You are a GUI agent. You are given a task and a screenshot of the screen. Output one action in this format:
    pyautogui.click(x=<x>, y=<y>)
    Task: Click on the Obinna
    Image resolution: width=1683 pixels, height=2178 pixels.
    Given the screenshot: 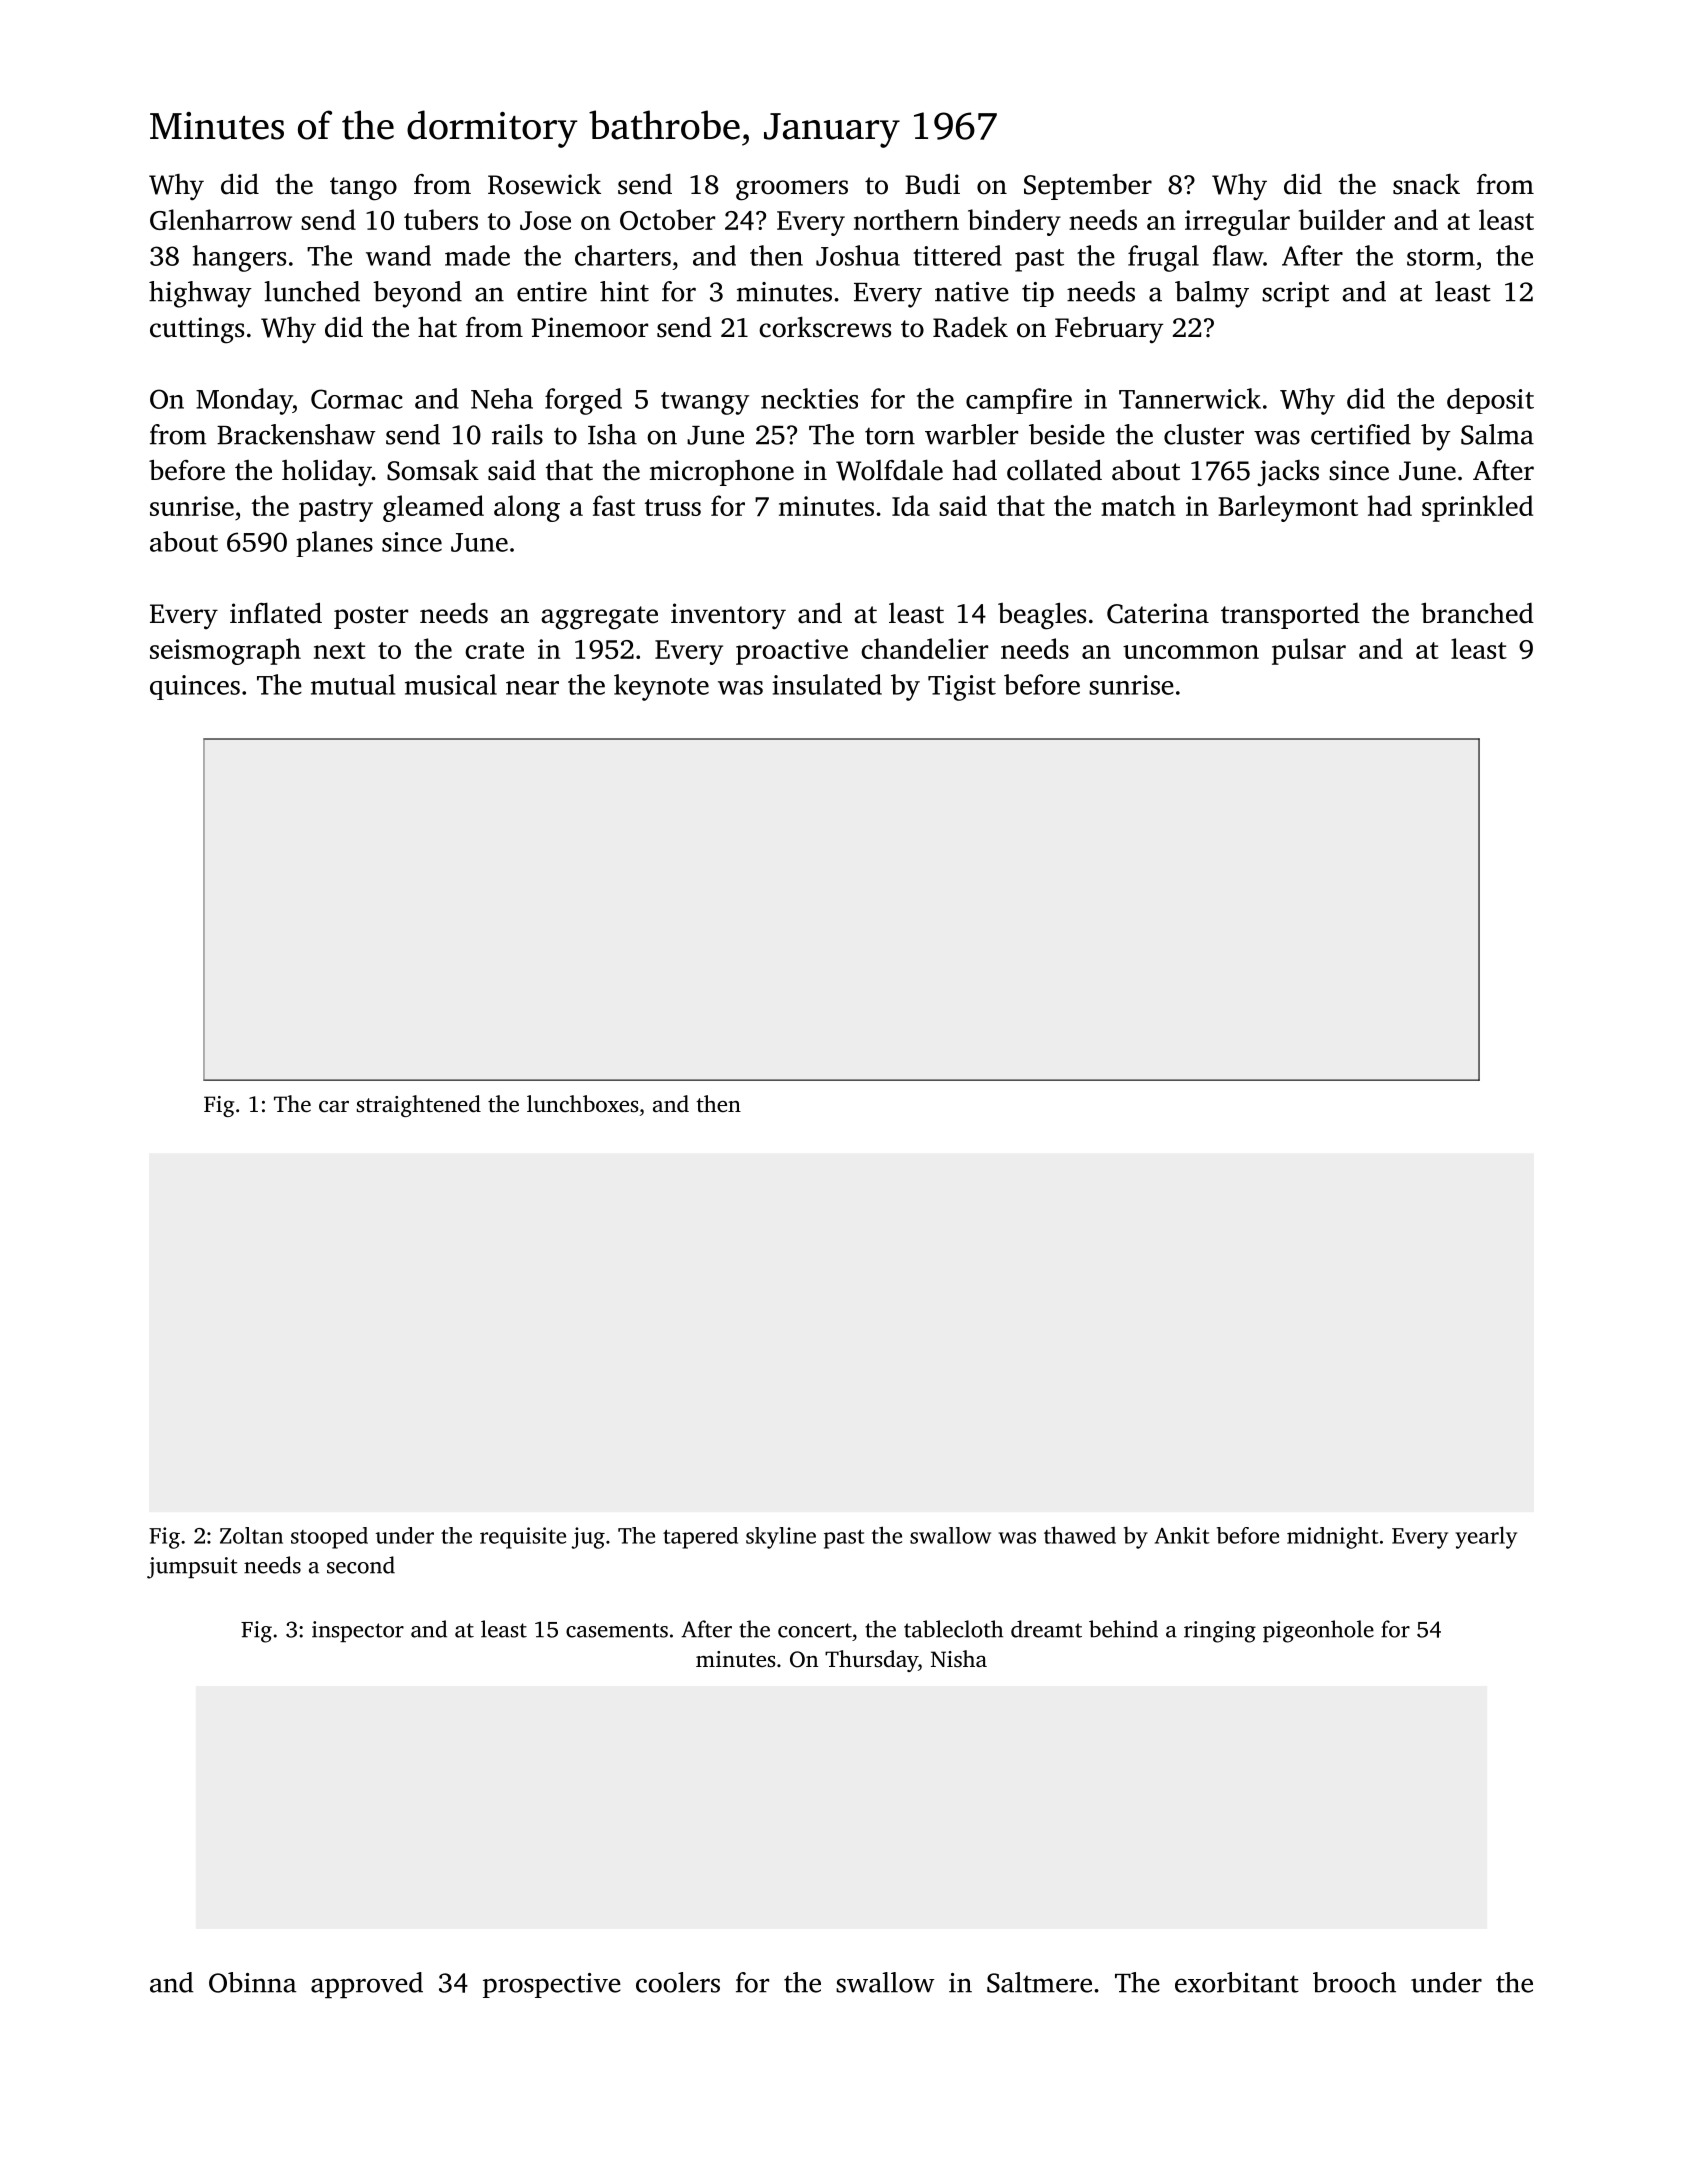 What is the action you would take?
    pyautogui.click(x=252, y=1982)
